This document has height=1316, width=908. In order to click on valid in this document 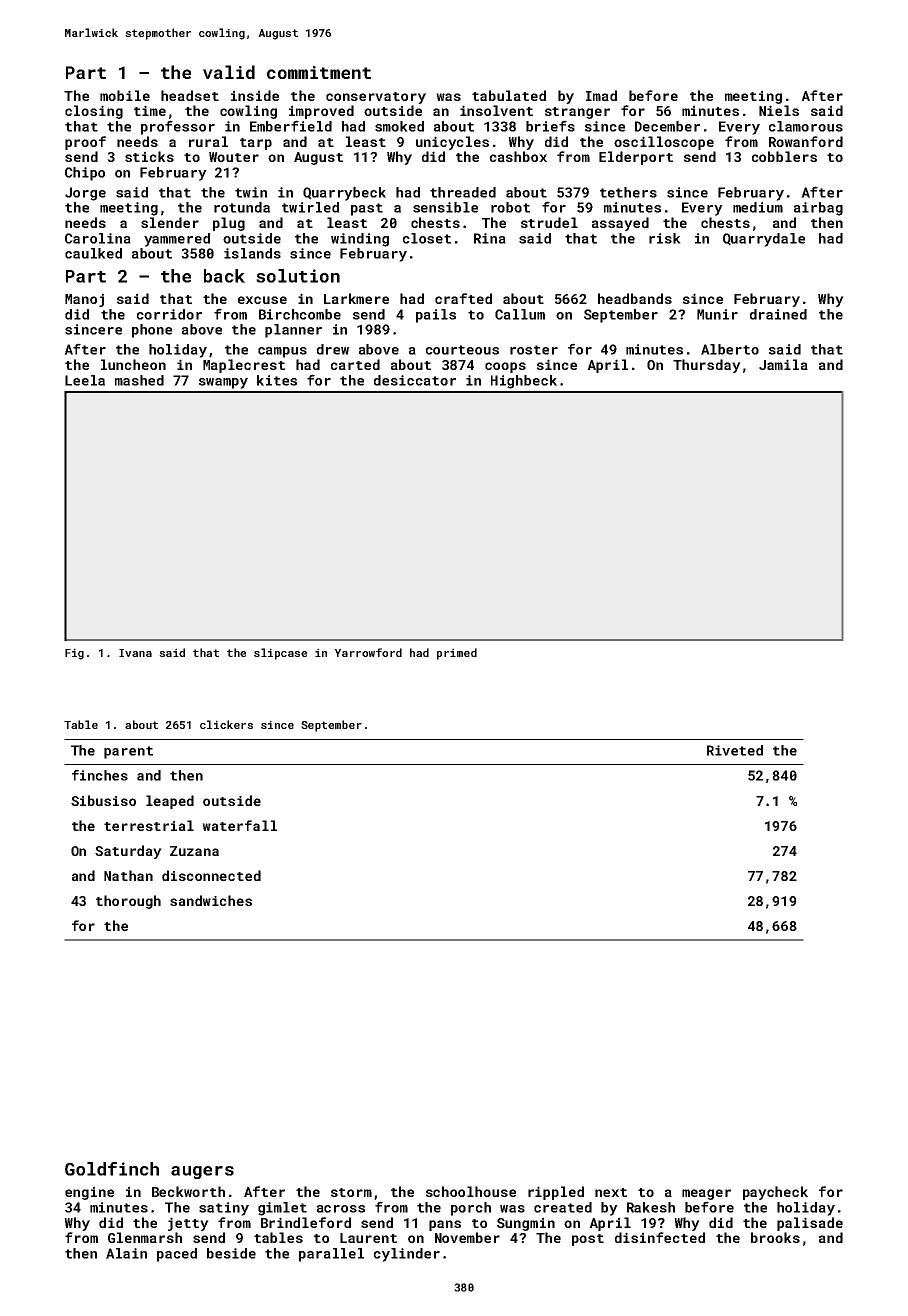, I will do `click(229, 72)`.
